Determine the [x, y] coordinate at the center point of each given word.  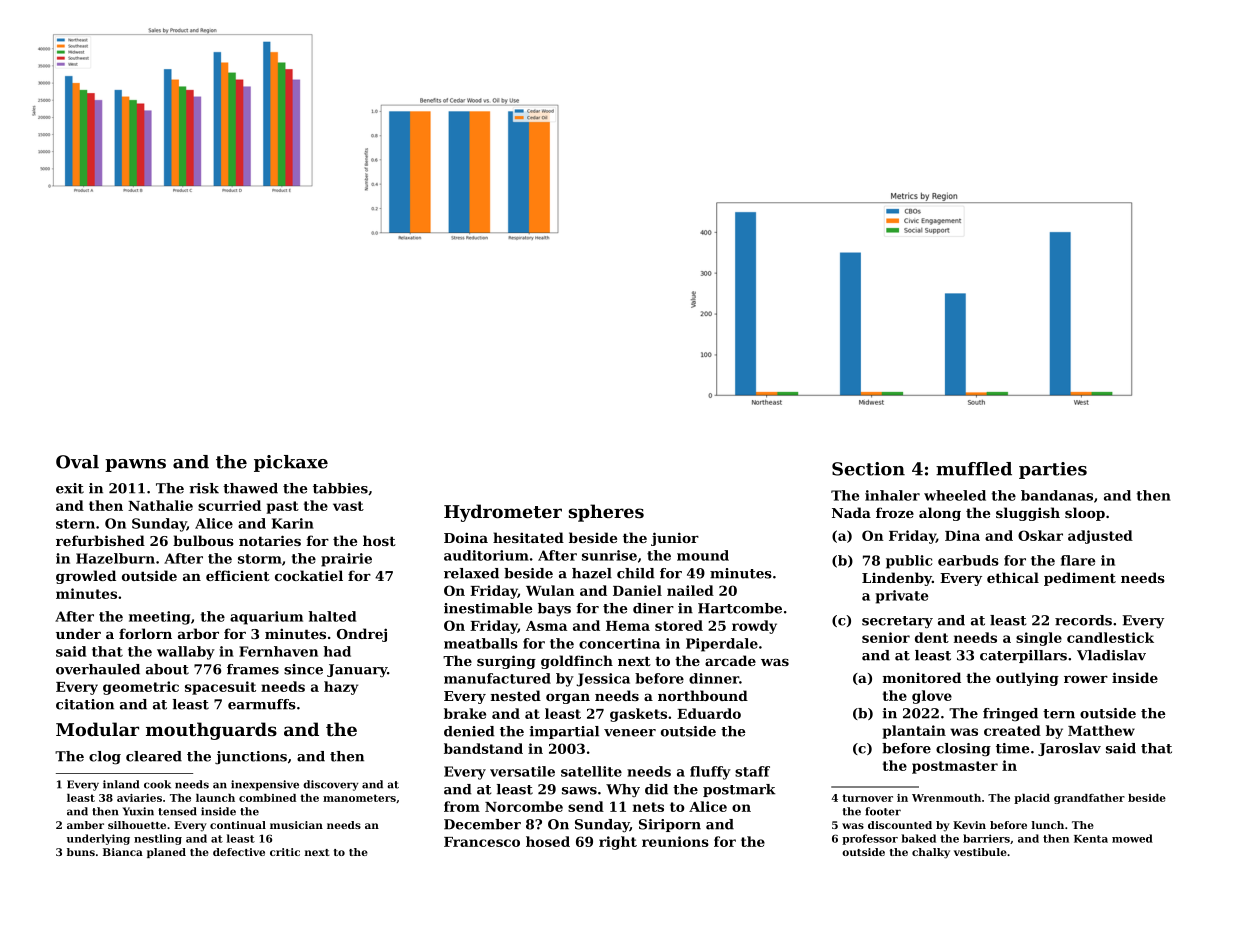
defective [239, 852]
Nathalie [160, 505]
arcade [730, 660]
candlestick [1110, 637]
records [1083, 620]
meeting [160, 618]
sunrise [609, 555]
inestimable [488, 608]
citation [85, 704]
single [1039, 639]
